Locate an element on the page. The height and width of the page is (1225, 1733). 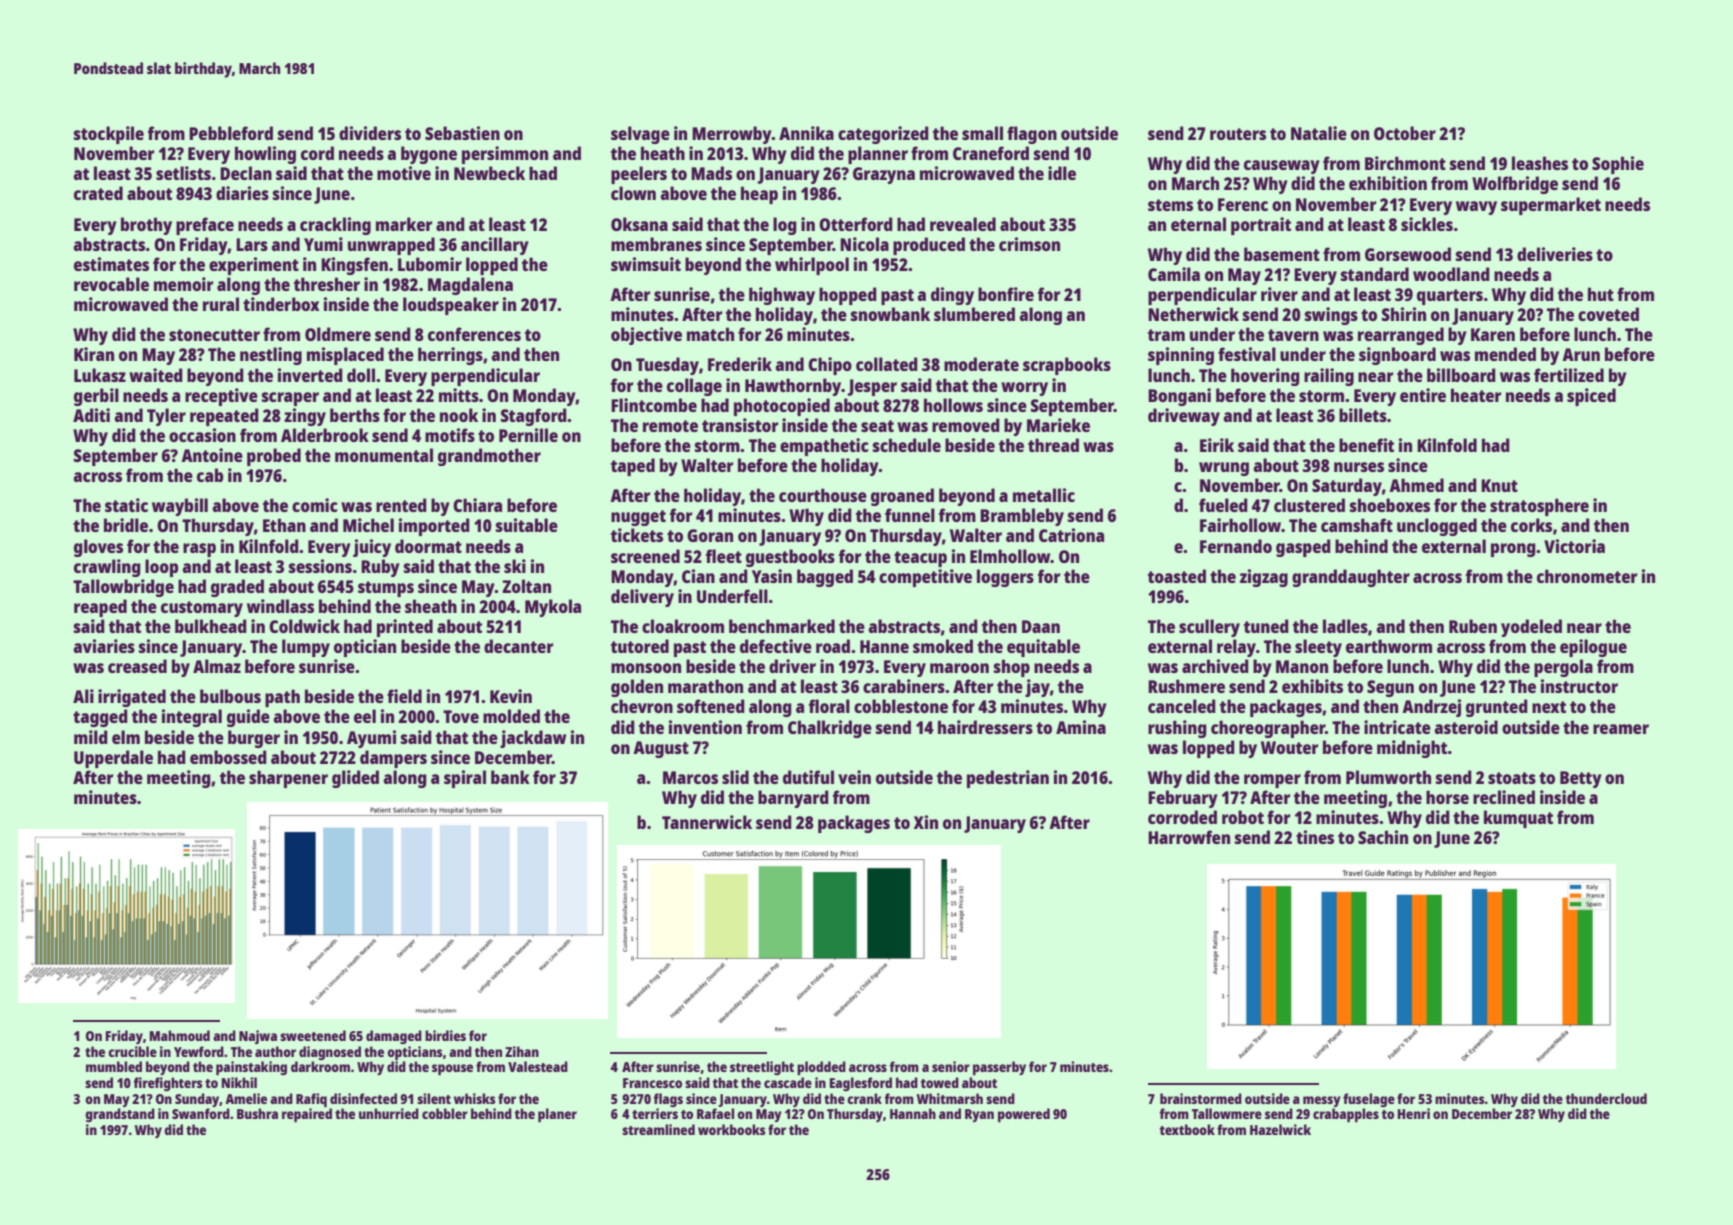
static is located at coordinates (126, 505).
